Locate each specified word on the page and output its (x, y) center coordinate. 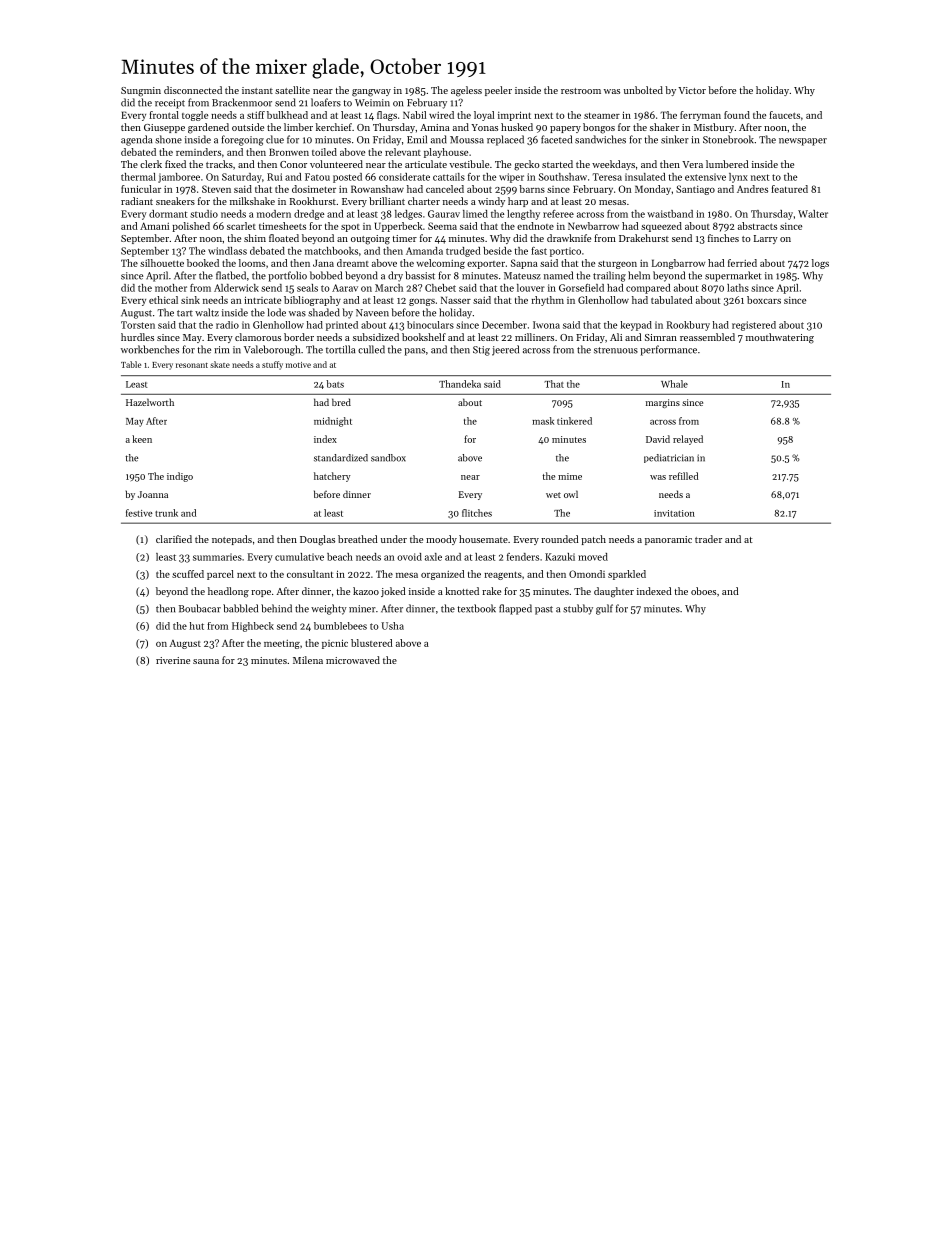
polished (191, 227)
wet (553, 495)
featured (789, 189)
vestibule (469, 164)
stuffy (272, 365)
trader (708, 539)
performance (668, 350)
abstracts (757, 226)
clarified (174, 539)
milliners (534, 337)
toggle (195, 116)
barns (532, 189)
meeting (282, 644)
